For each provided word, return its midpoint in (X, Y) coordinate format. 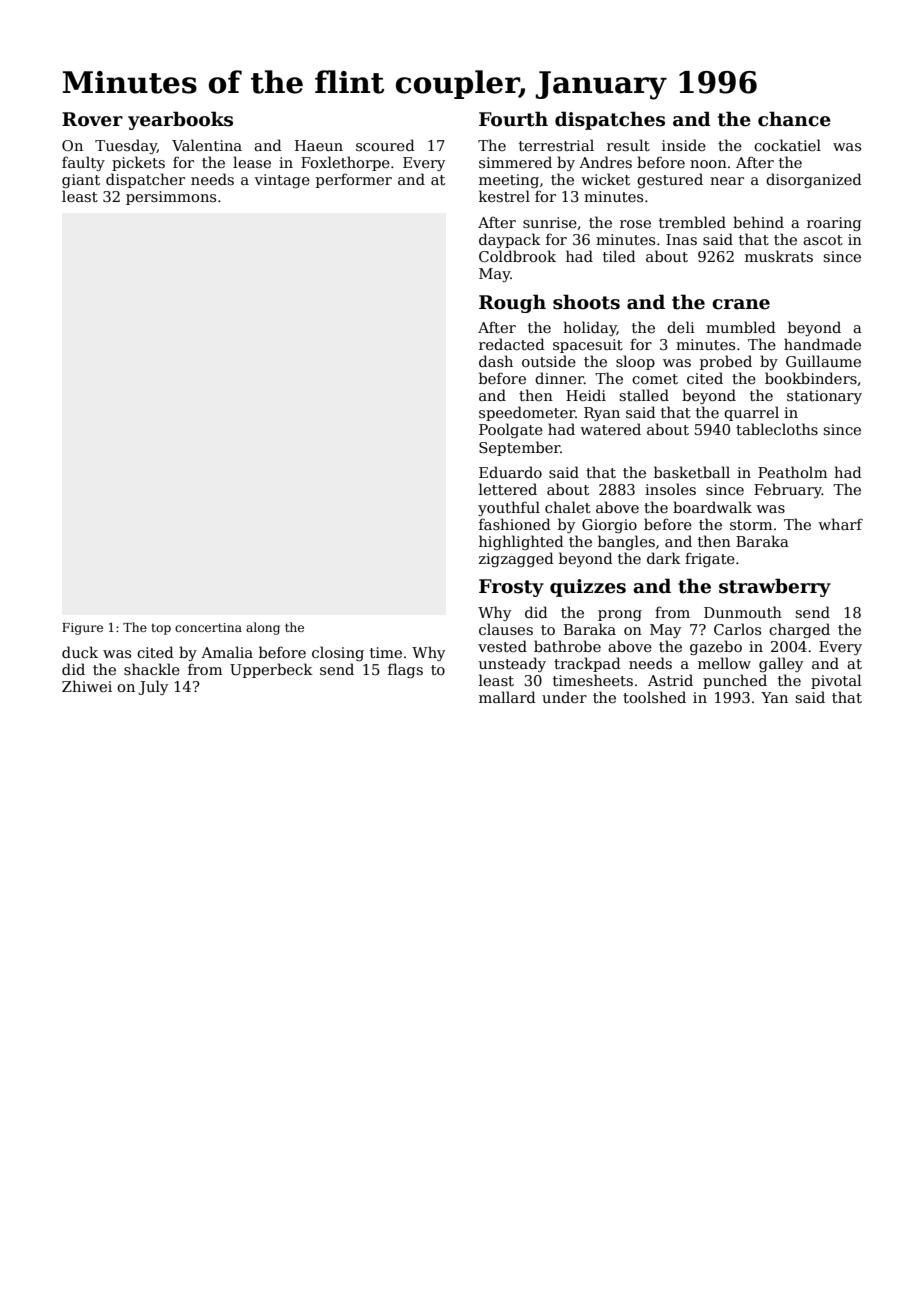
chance (794, 119)
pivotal (836, 681)
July (153, 687)
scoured (385, 145)
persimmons (171, 198)
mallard (507, 697)
